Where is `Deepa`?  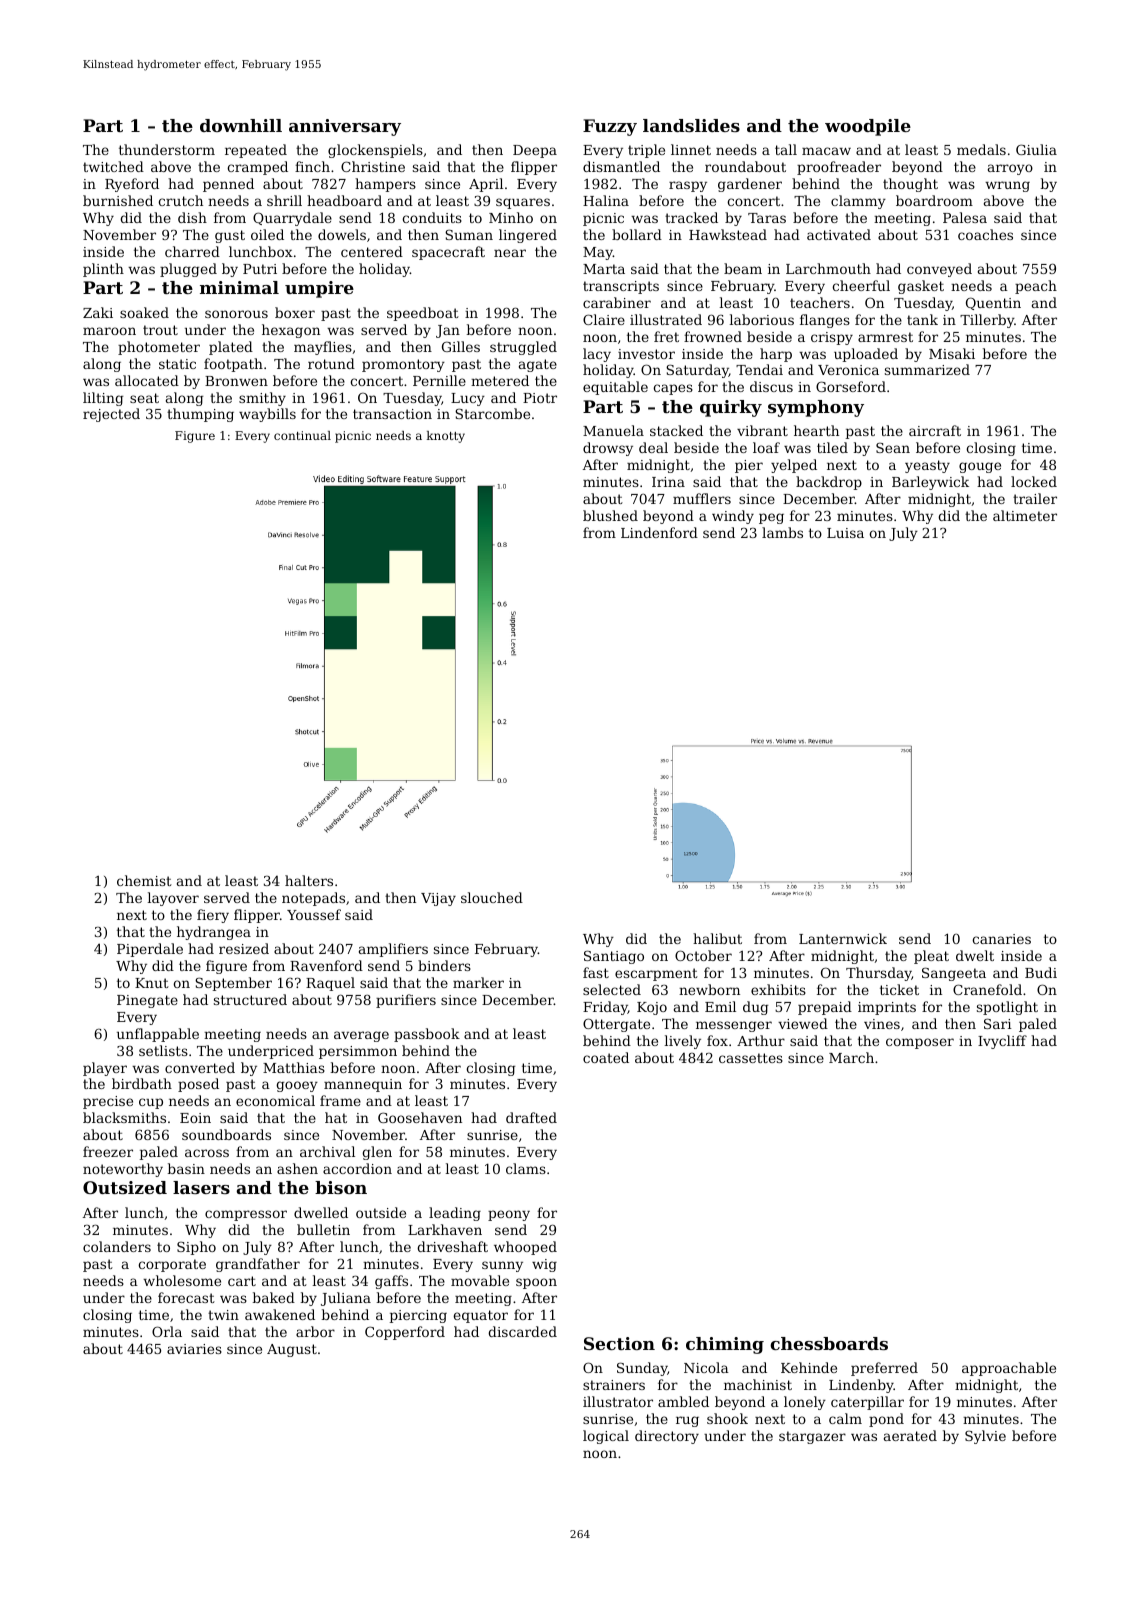 Deepa is located at coordinates (535, 151).
